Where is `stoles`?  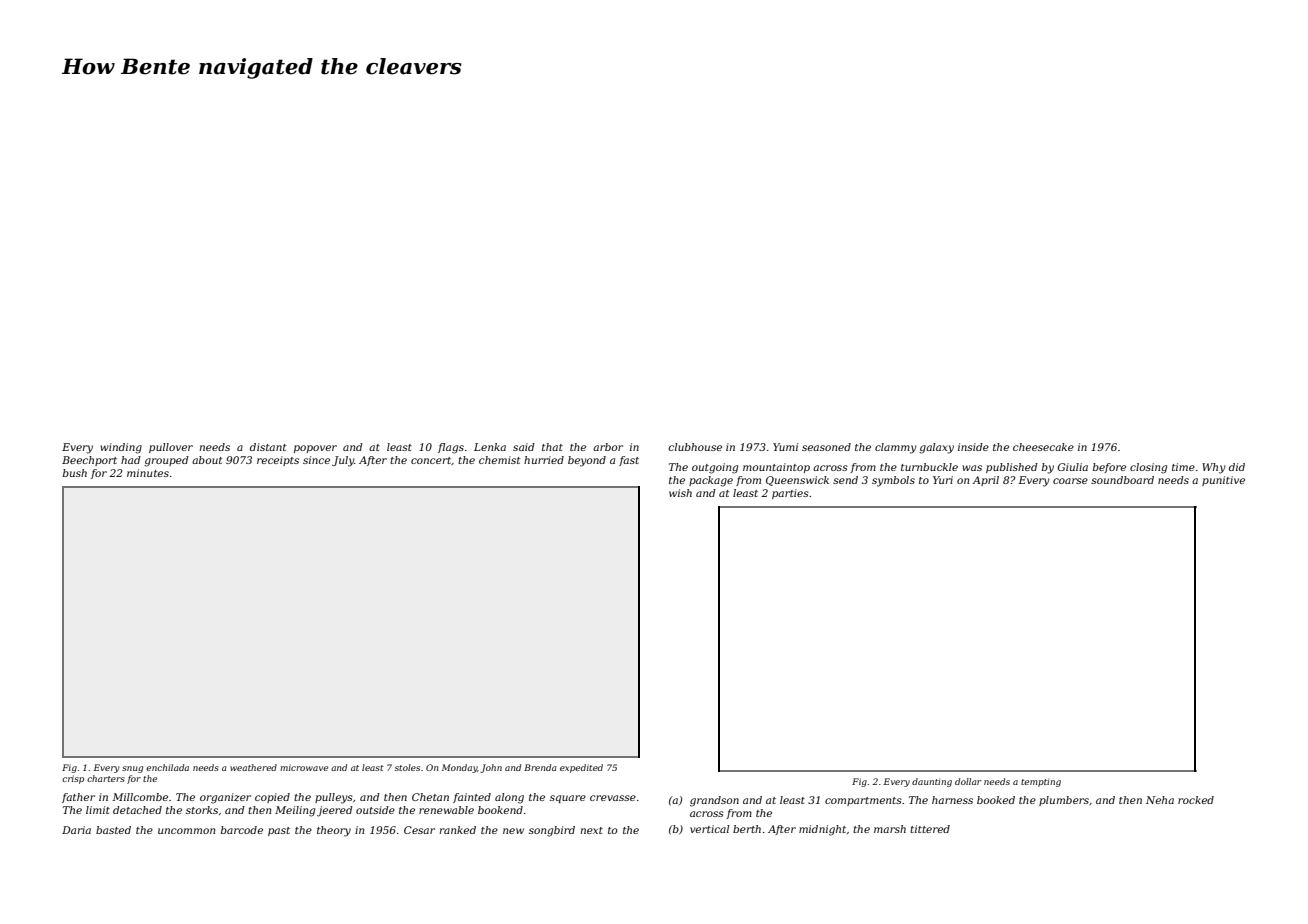
stoles is located at coordinates (407, 767).
